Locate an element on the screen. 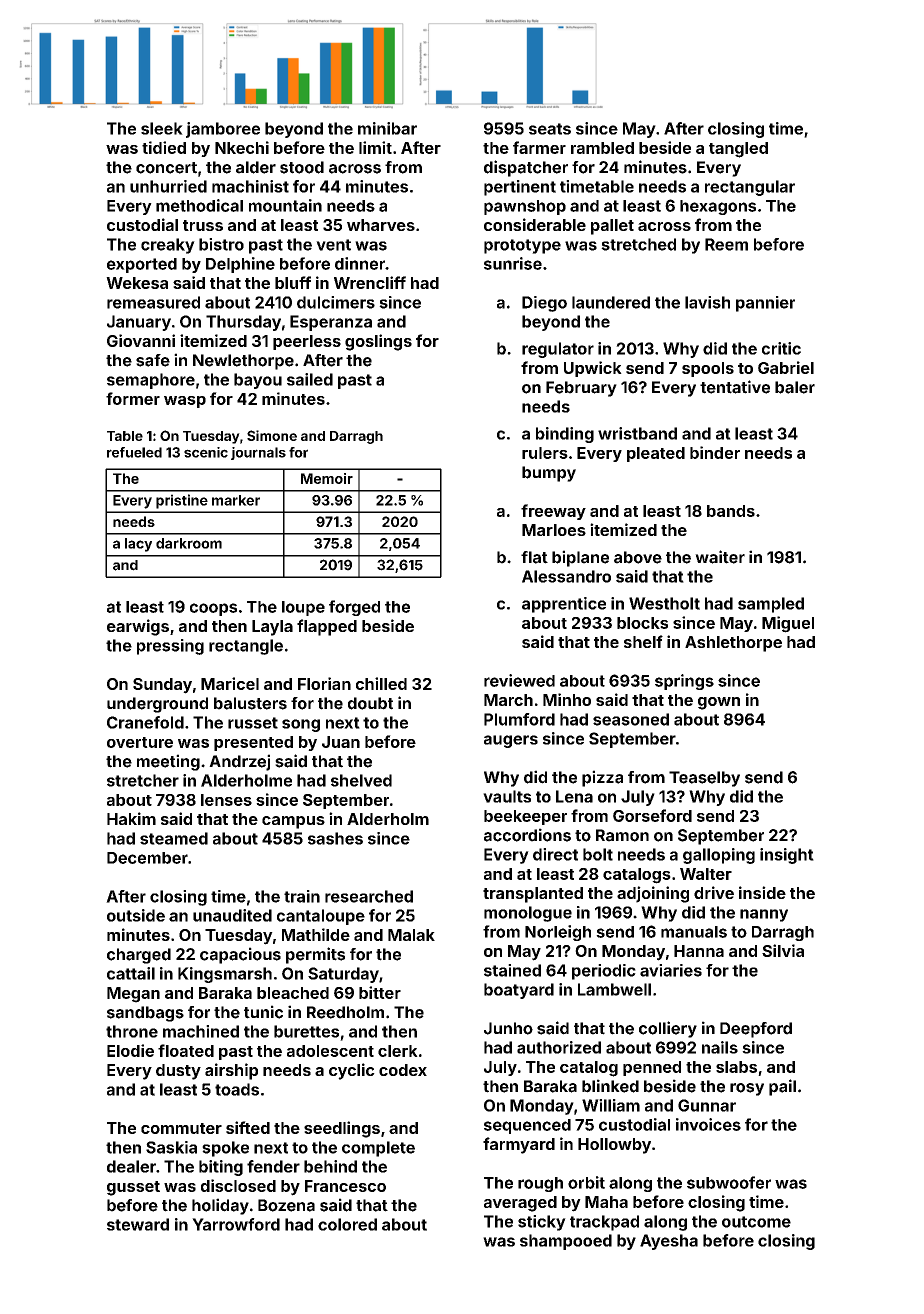 This screenshot has width=924, height=1314. Hakim is located at coordinates (131, 818).
